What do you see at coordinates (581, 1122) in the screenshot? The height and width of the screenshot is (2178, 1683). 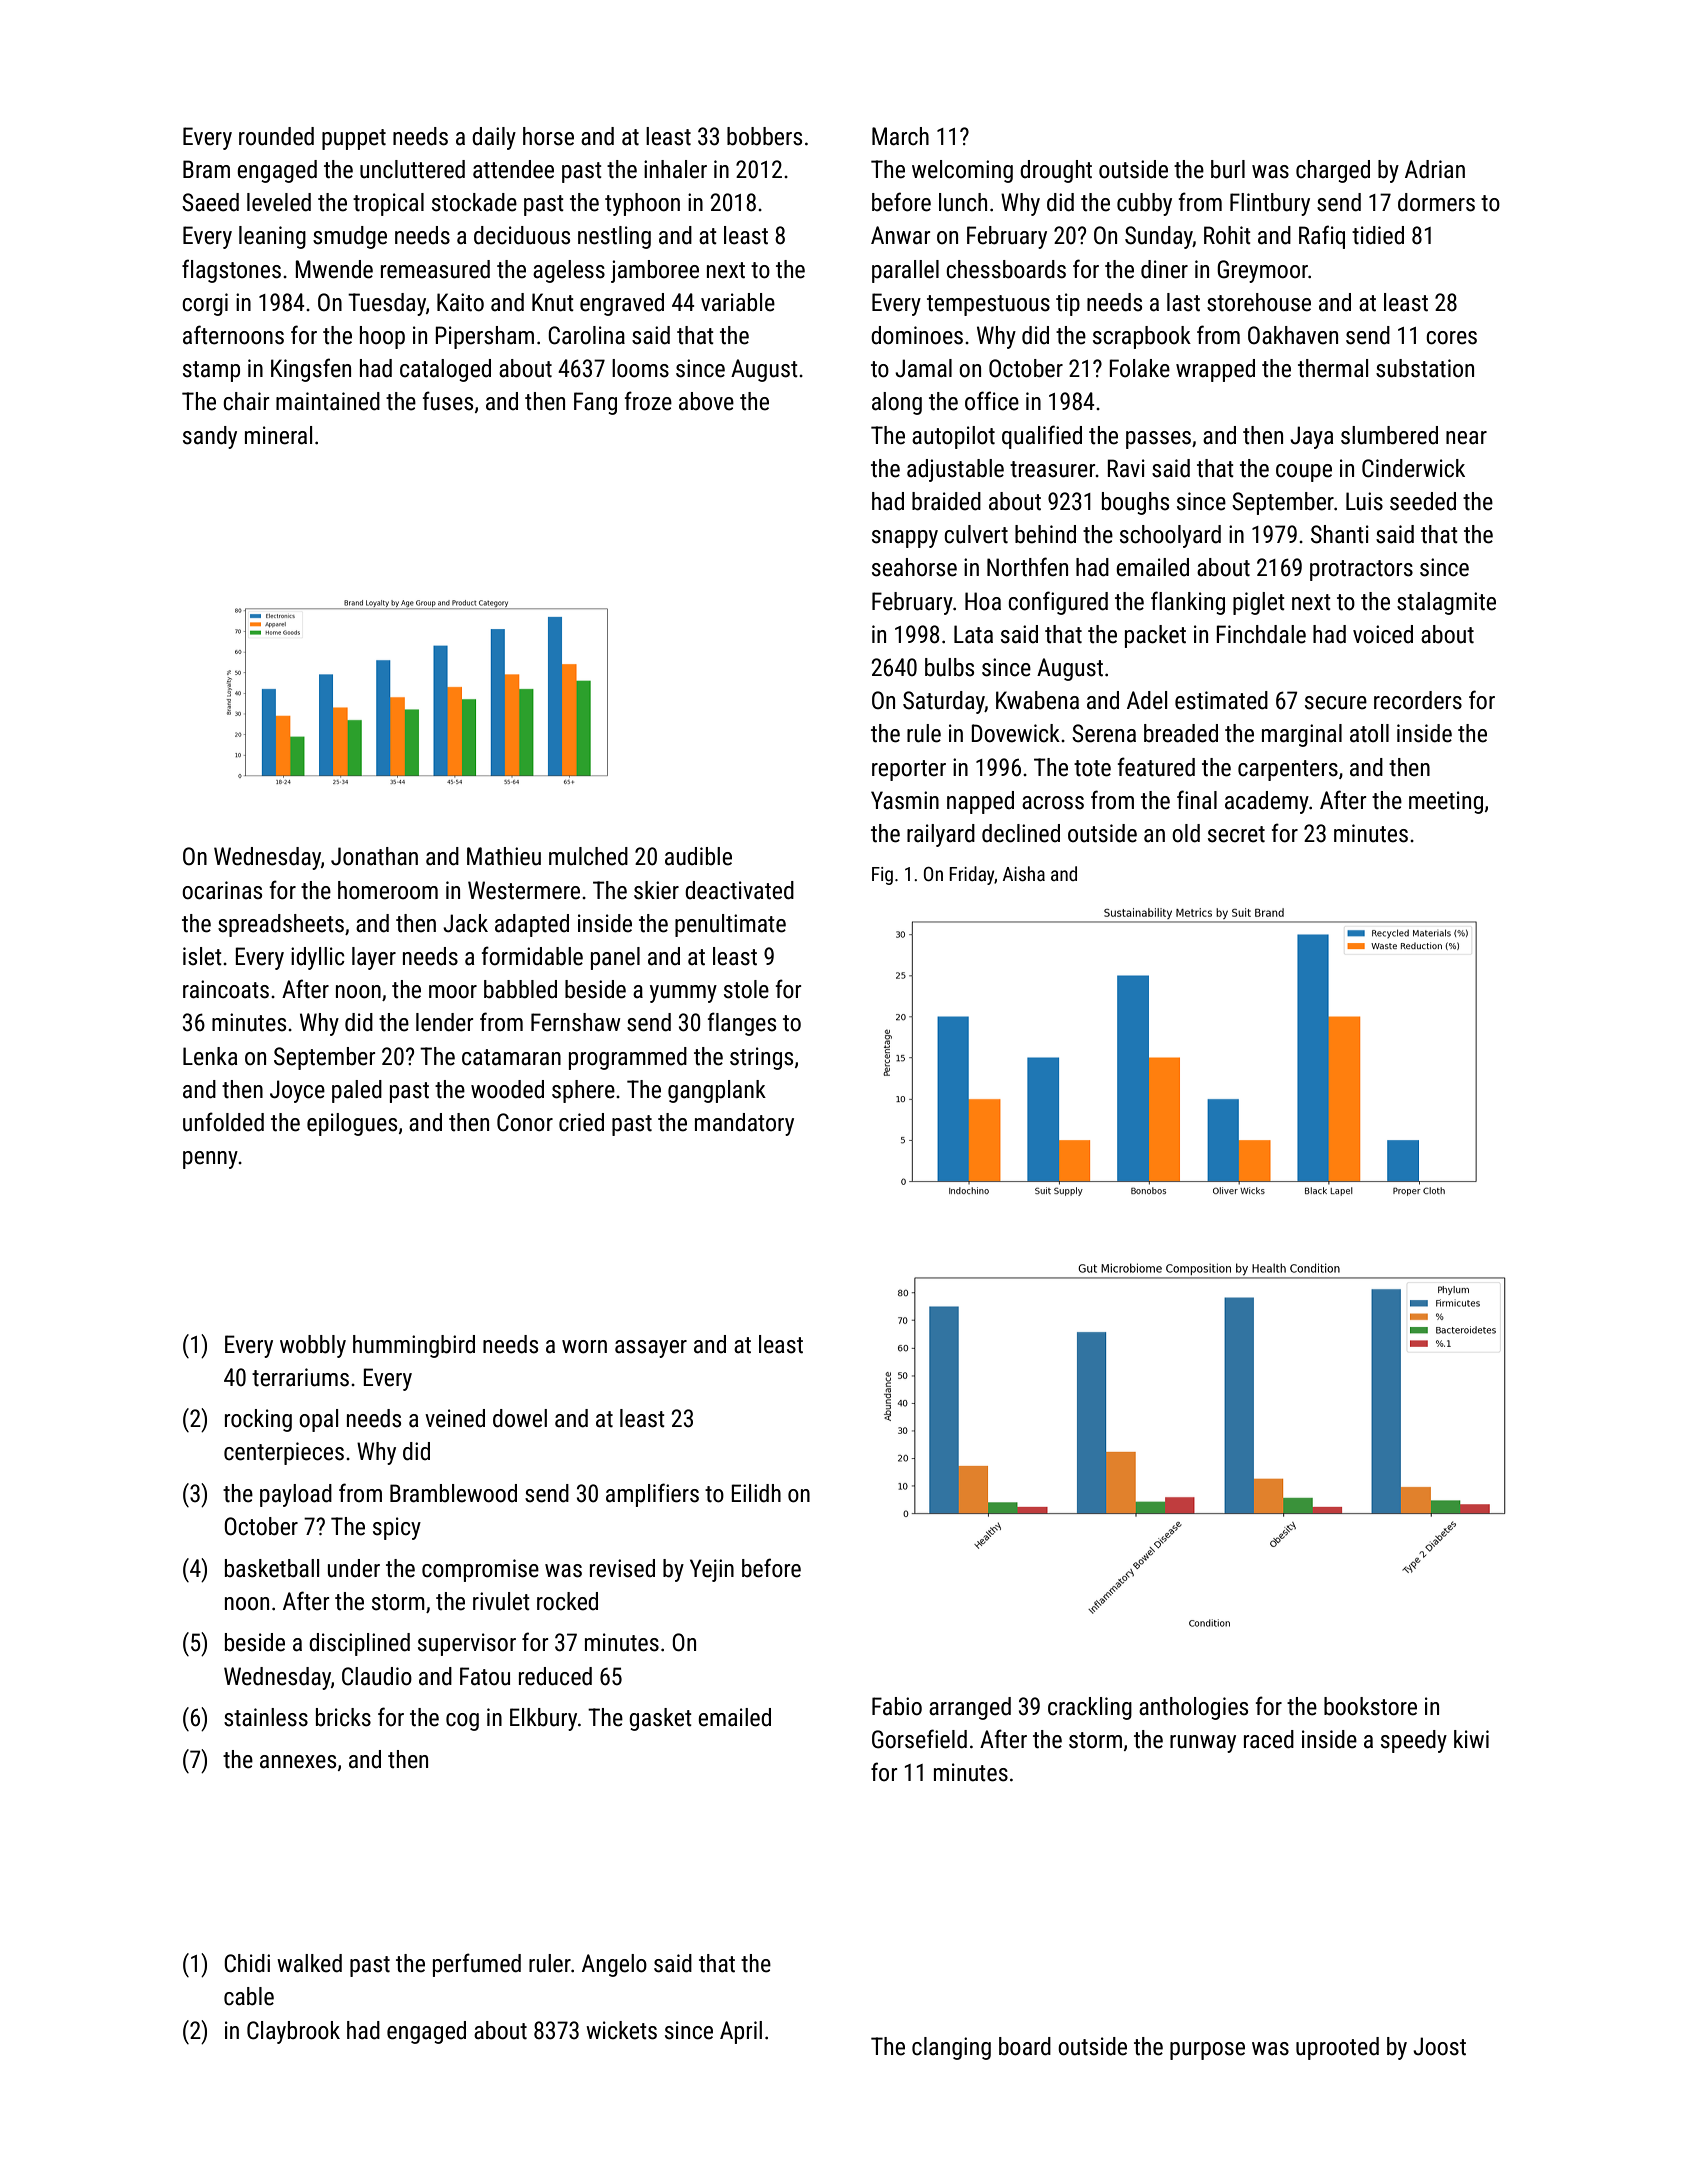 I see `cried` at bounding box center [581, 1122].
